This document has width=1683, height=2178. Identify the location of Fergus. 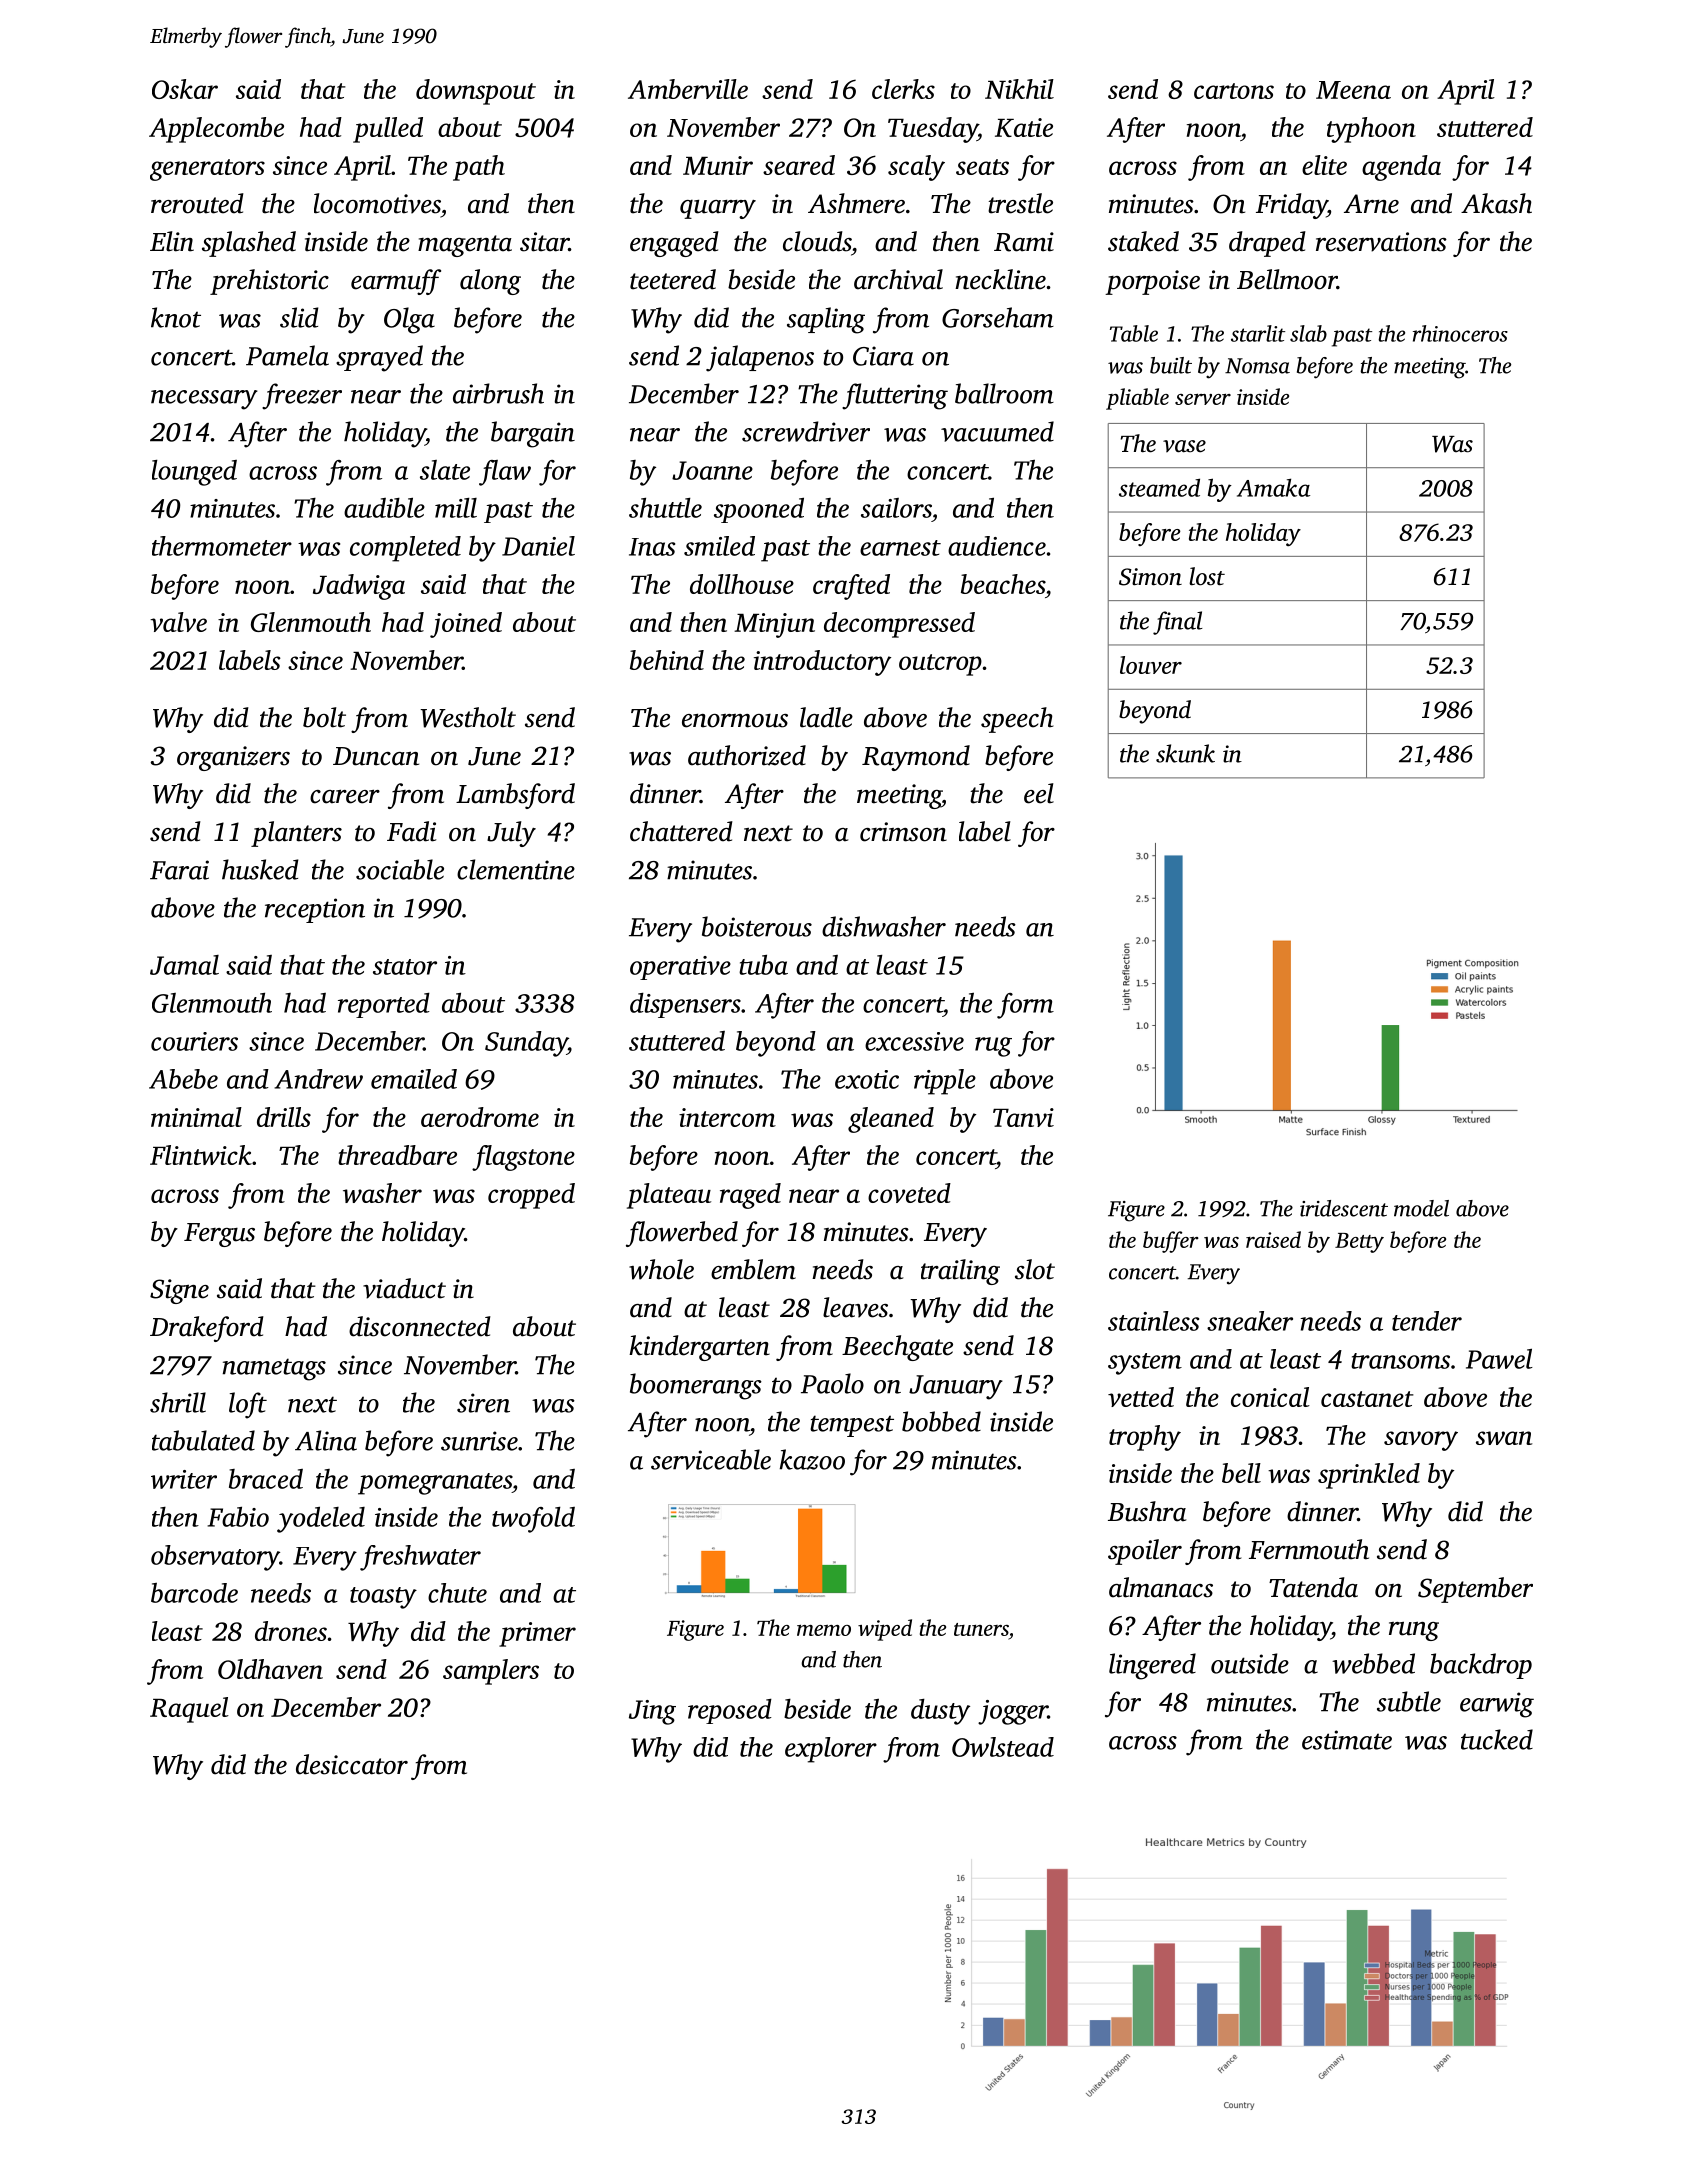
(219, 1235).
